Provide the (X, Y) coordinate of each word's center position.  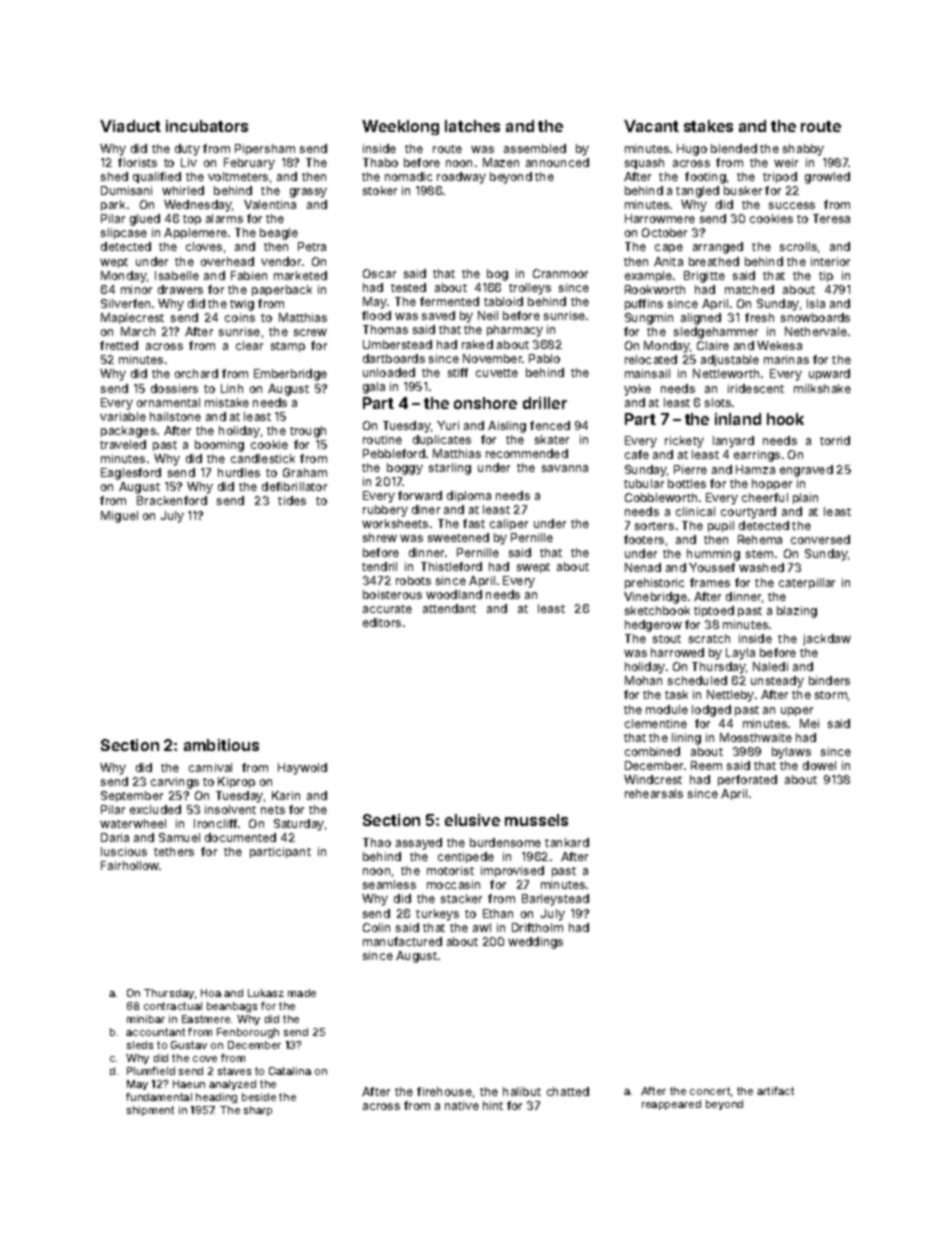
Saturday (299, 825)
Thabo (380, 162)
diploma (469, 496)
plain (805, 498)
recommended (527, 453)
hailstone (175, 416)
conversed (820, 539)
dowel (819, 765)
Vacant (651, 126)
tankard (567, 842)
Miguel (119, 517)
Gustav (189, 1045)
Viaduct (130, 126)
